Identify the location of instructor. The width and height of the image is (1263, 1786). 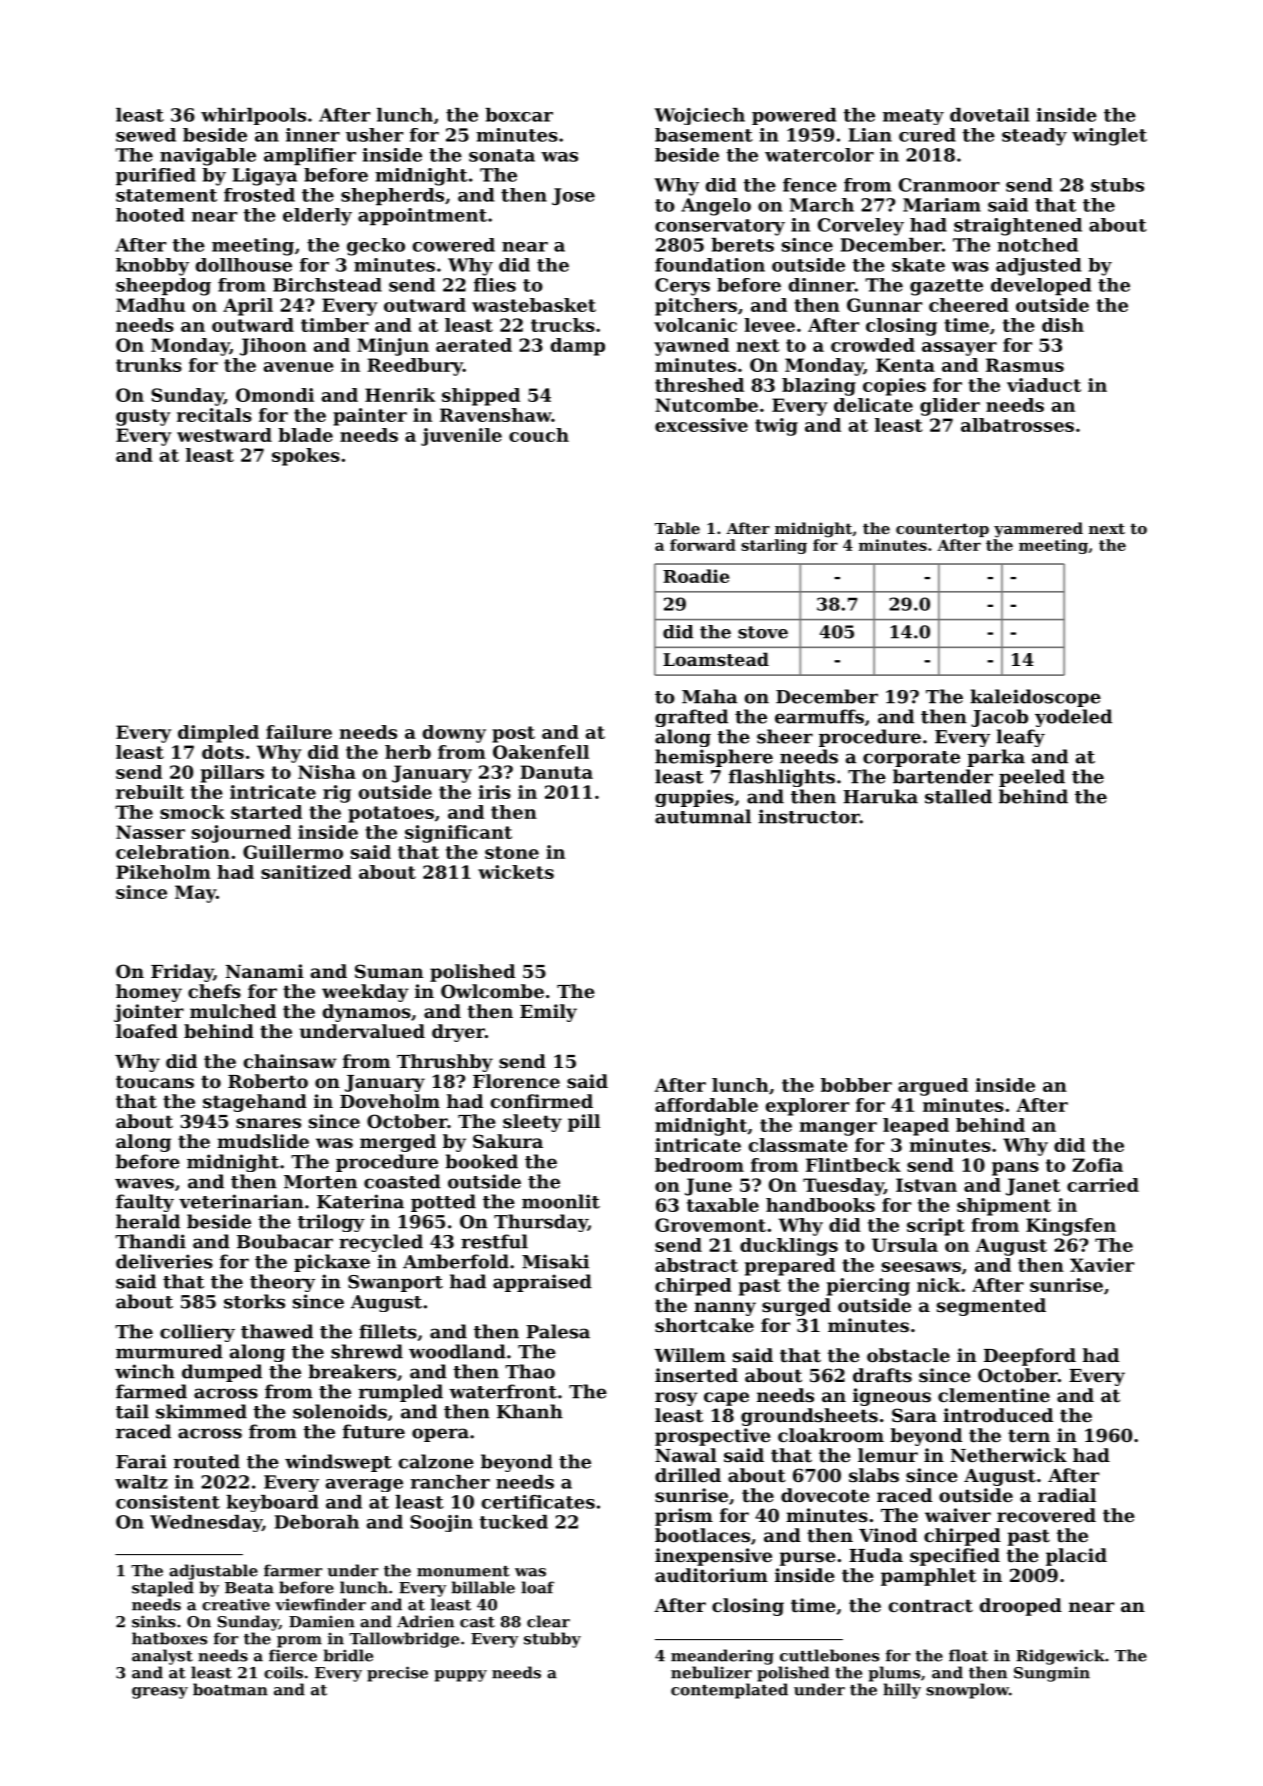
(809, 816).
